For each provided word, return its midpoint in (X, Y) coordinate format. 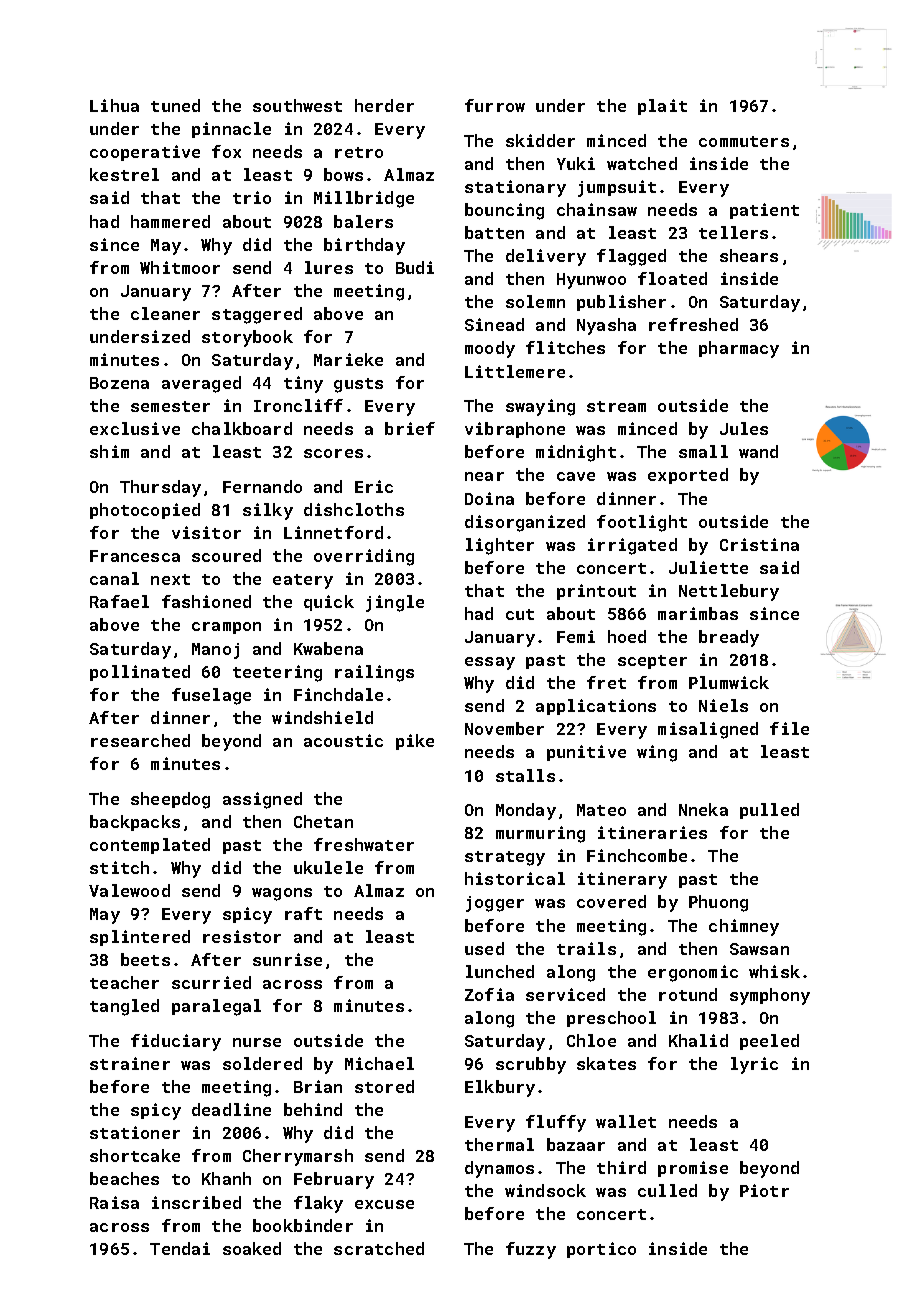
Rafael (119, 601)
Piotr (764, 1190)
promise (693, 1169)
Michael (379, 1063)
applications (596, 707)
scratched (379, 1248)
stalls (525, 775)
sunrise (287, 959)
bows (343, 174)
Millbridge (364, 199)
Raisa (114, 1202)
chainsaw (597, 209)
